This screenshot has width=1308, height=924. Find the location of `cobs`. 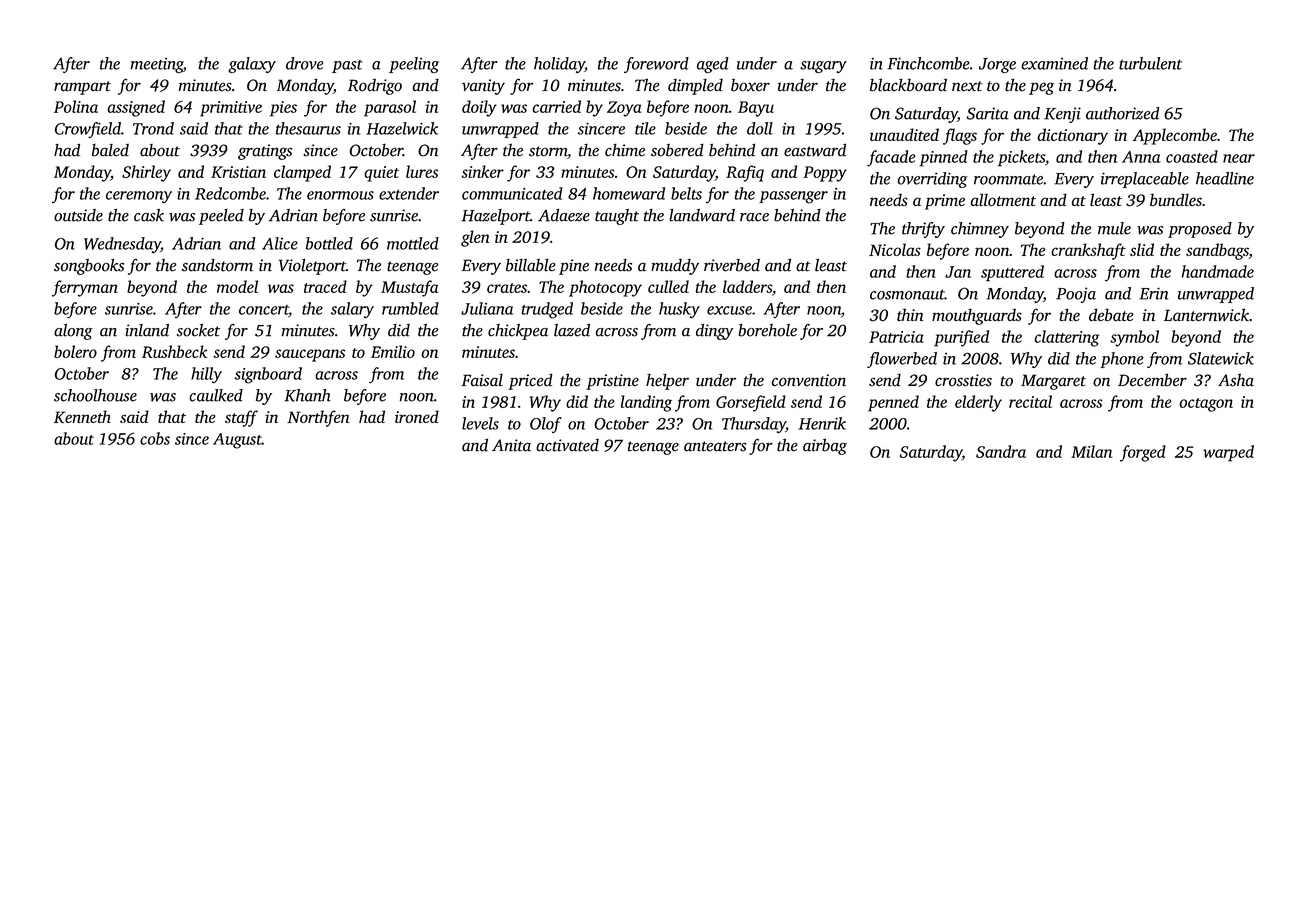

cobs is located at coordinates (155, 438).
